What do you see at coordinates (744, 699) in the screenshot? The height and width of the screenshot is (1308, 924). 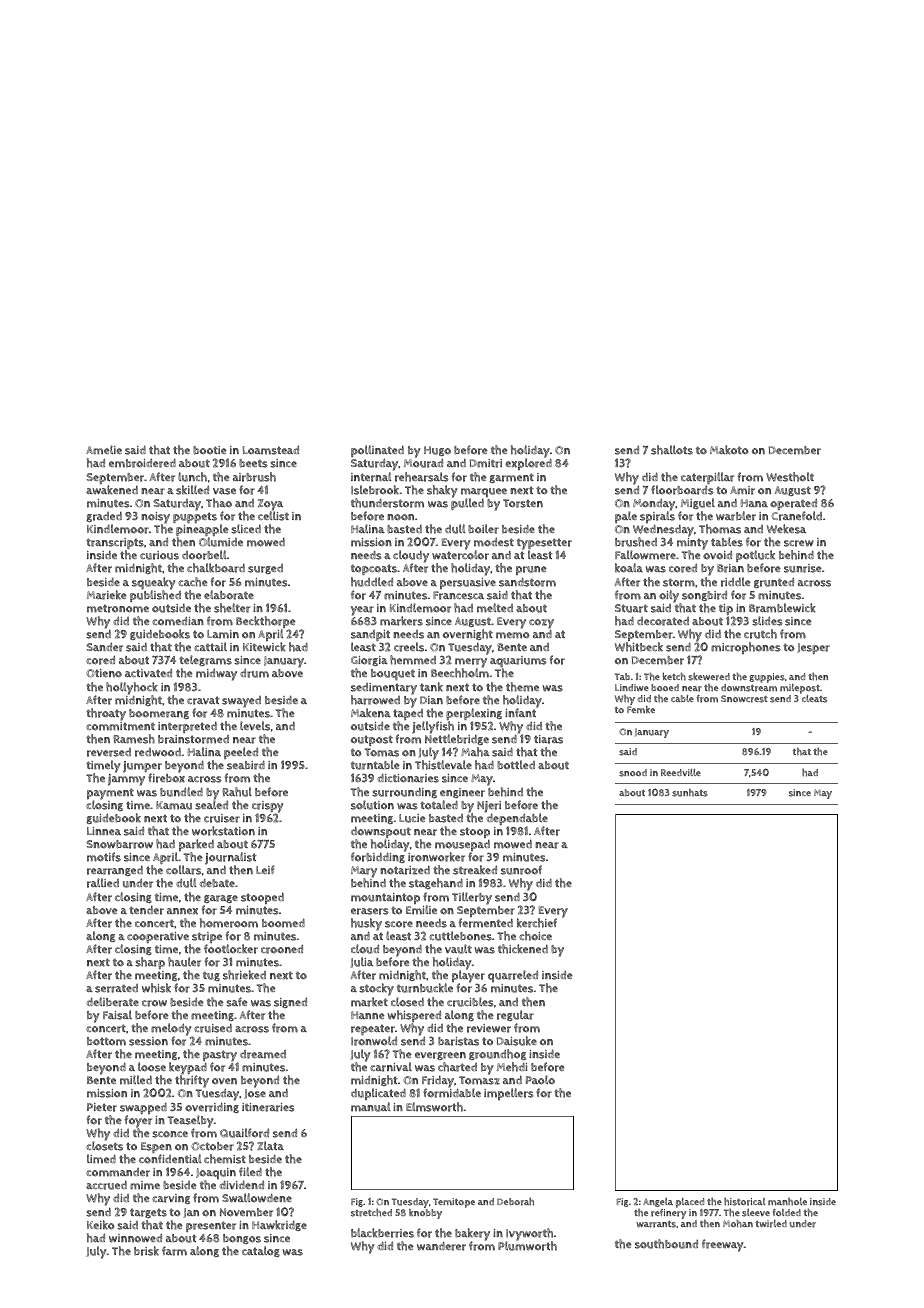 I see `Snowcrest` at bounding box center [744, 699].
